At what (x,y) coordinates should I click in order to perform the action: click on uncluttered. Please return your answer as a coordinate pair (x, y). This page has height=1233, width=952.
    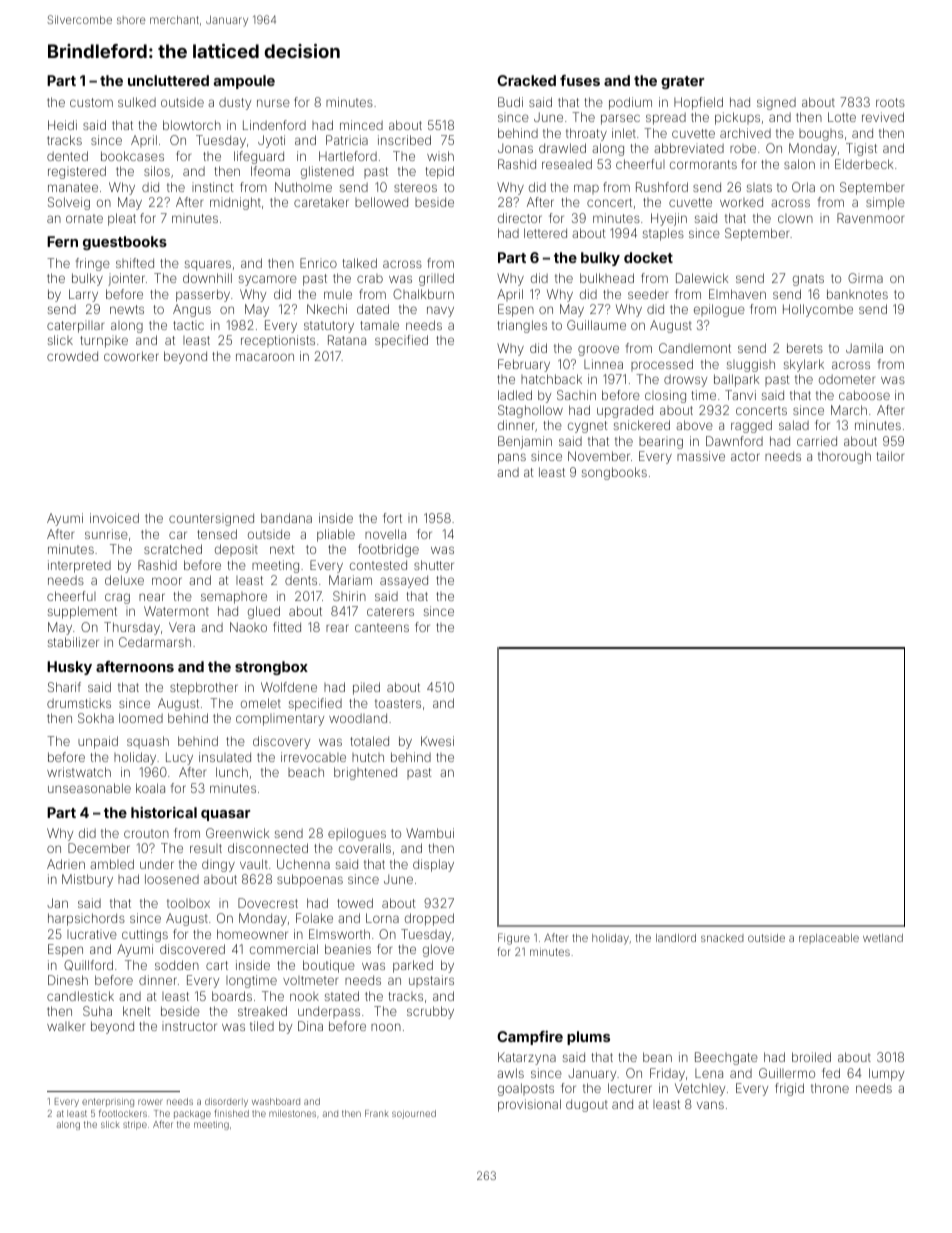
    Looking at the image, I should click on (168, 80).
